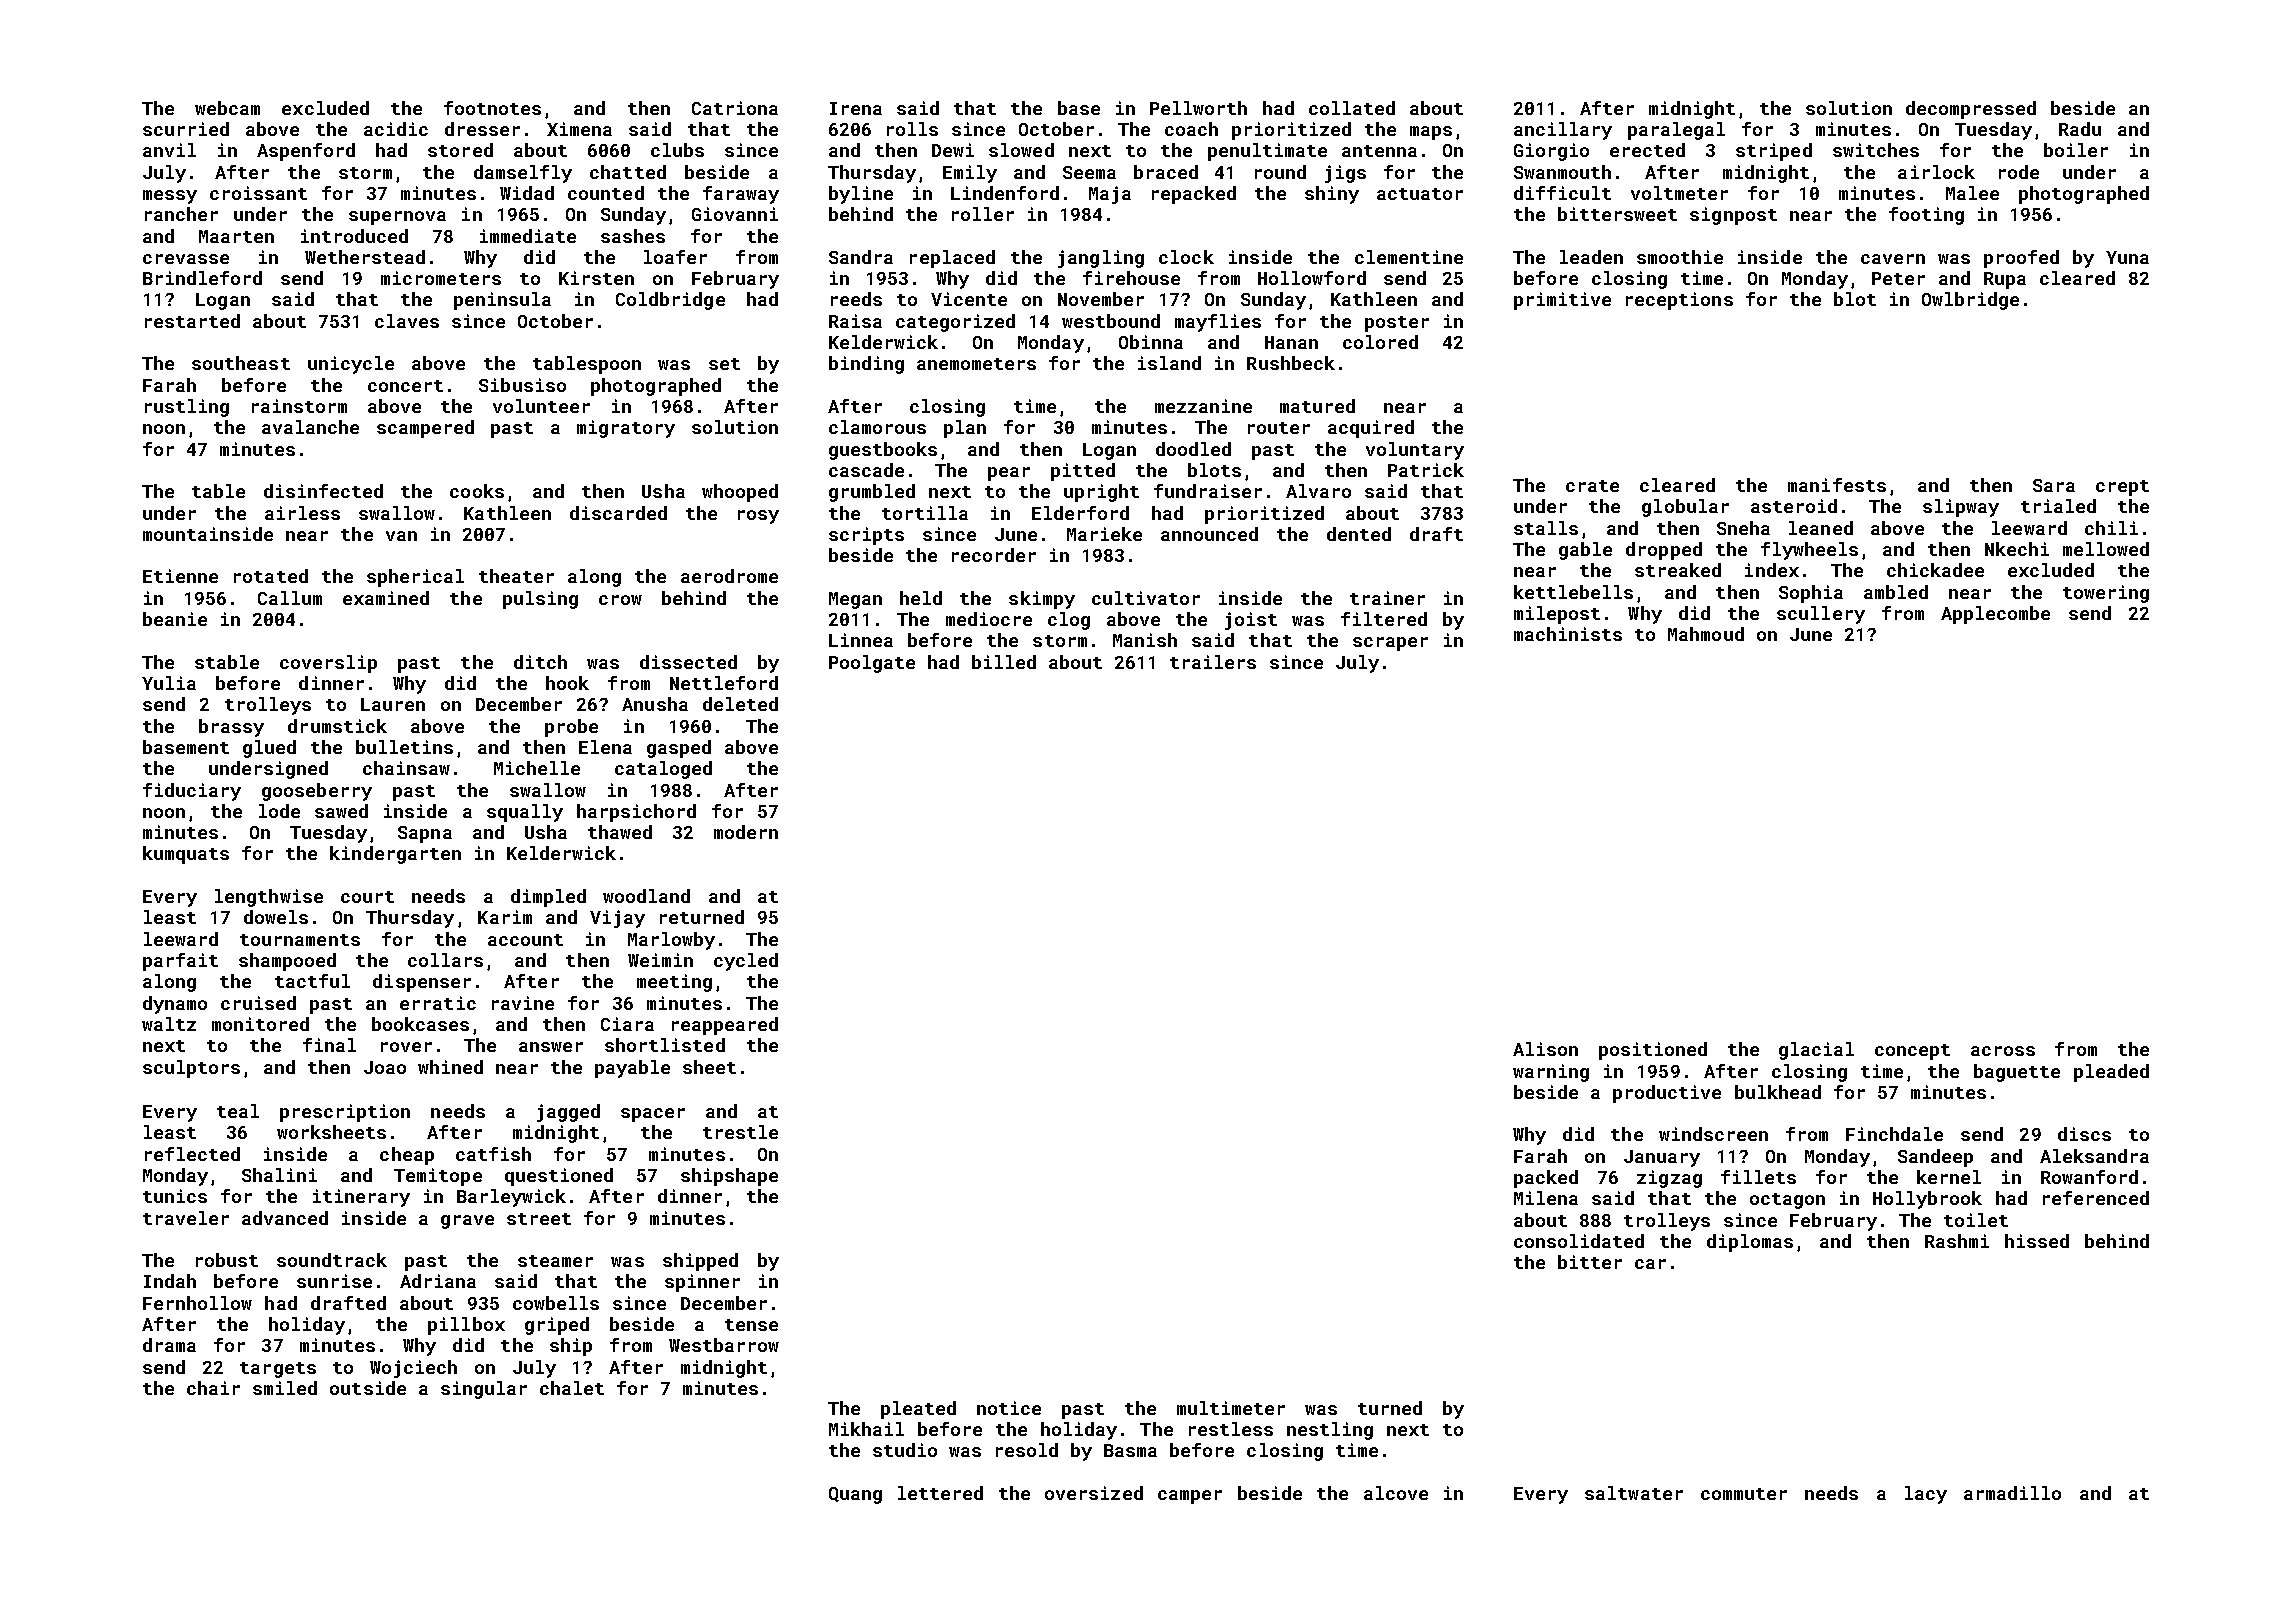 This screenshot has height=1620, width=2292. Describe the element at coordinates (855, 1495) in the screenshot. I see `Quang` at that location.
